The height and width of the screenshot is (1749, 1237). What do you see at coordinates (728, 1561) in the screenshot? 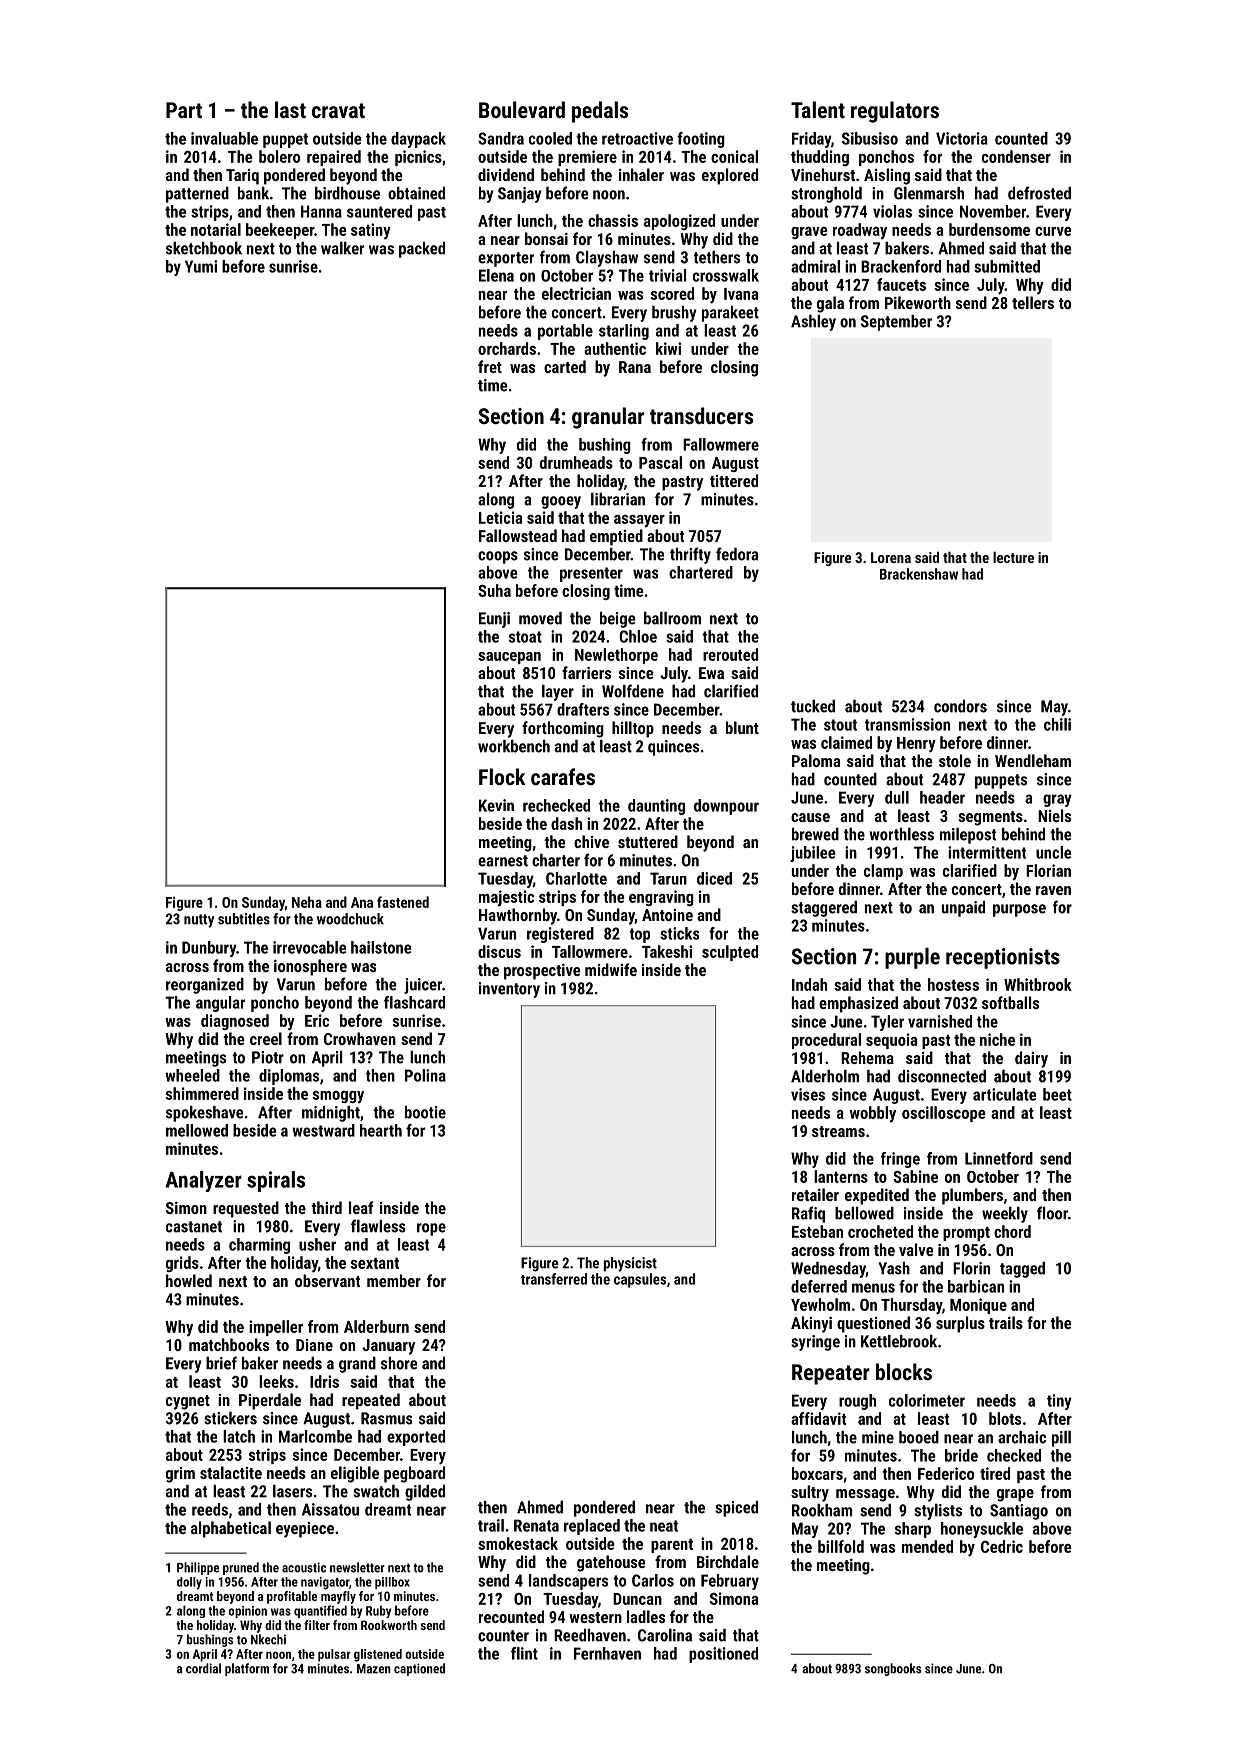
I see `Birchdale` at bounding box center [728, 1561].
